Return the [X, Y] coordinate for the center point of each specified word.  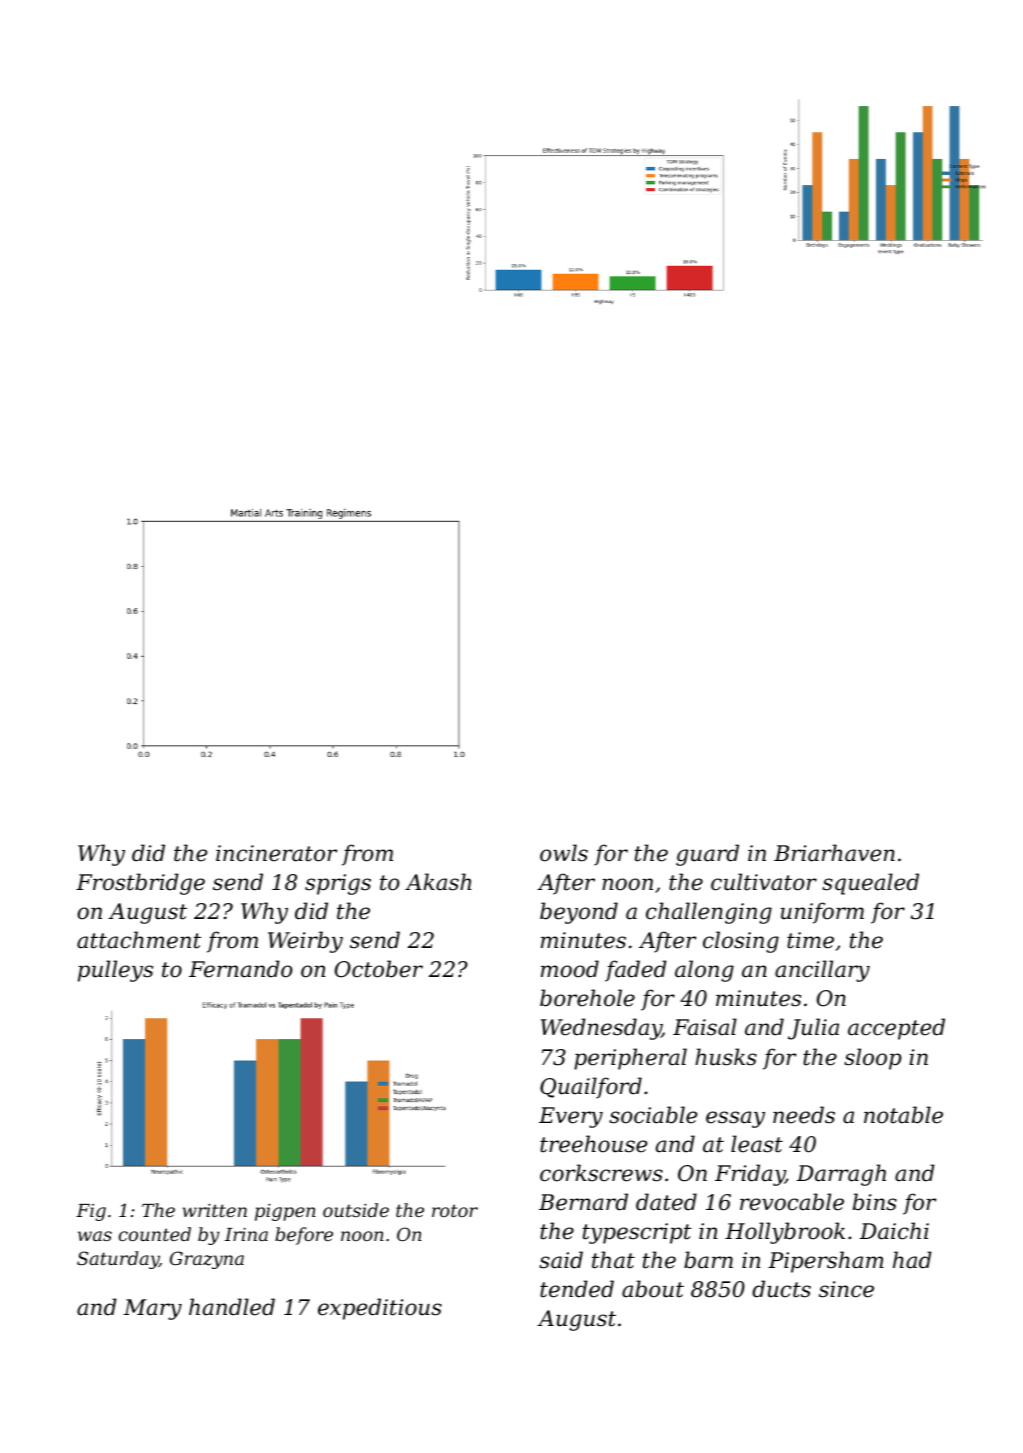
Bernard [583, 1202]
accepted [896, 1029]
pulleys [115, 971]
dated [666, 1202]
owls [564, 853]
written [215, 1210]
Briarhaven [834, 853]
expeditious [380, 1309]
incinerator [276, 853]
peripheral [630, 1059]
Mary [153, 1309]
